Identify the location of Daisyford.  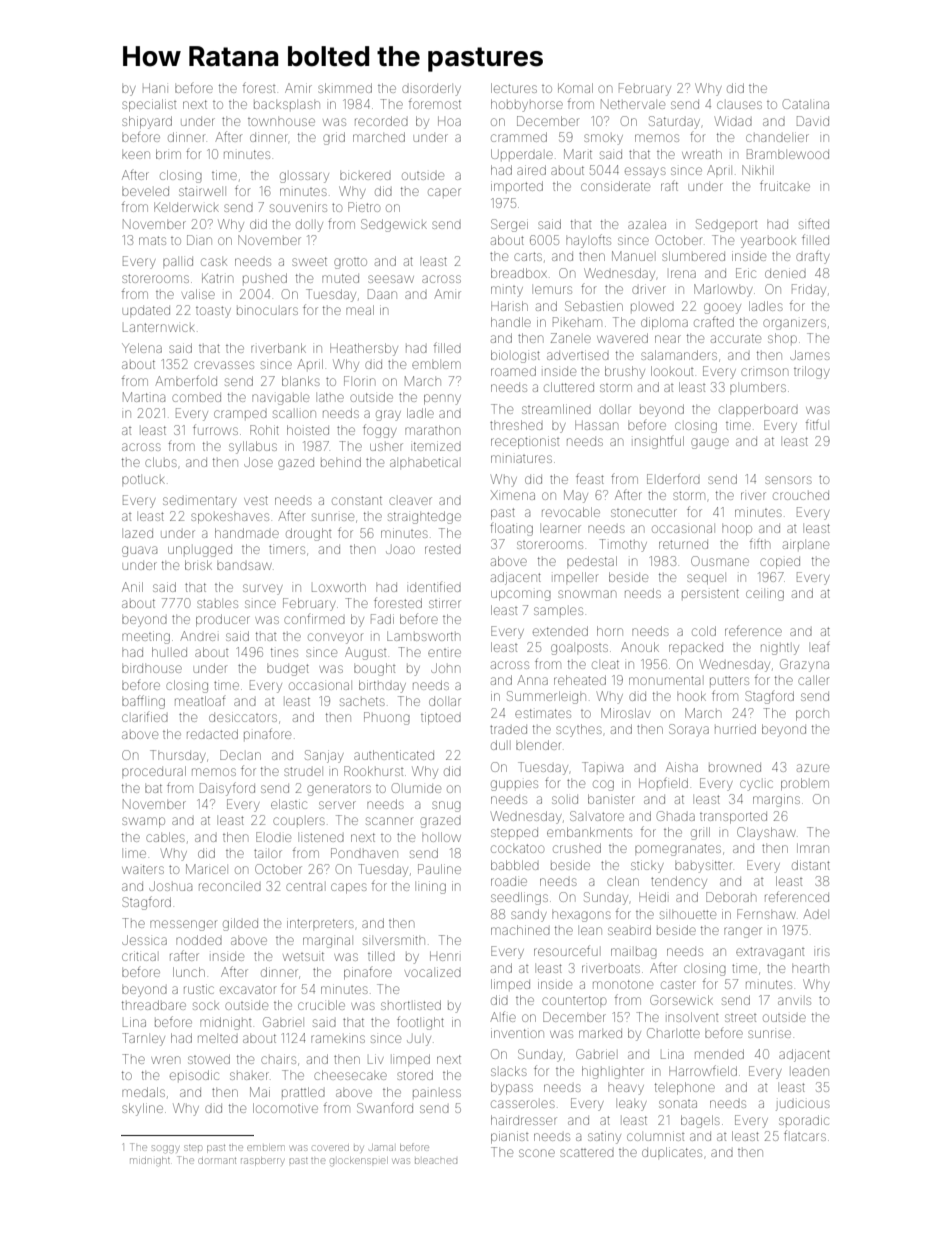
(227, 789).
